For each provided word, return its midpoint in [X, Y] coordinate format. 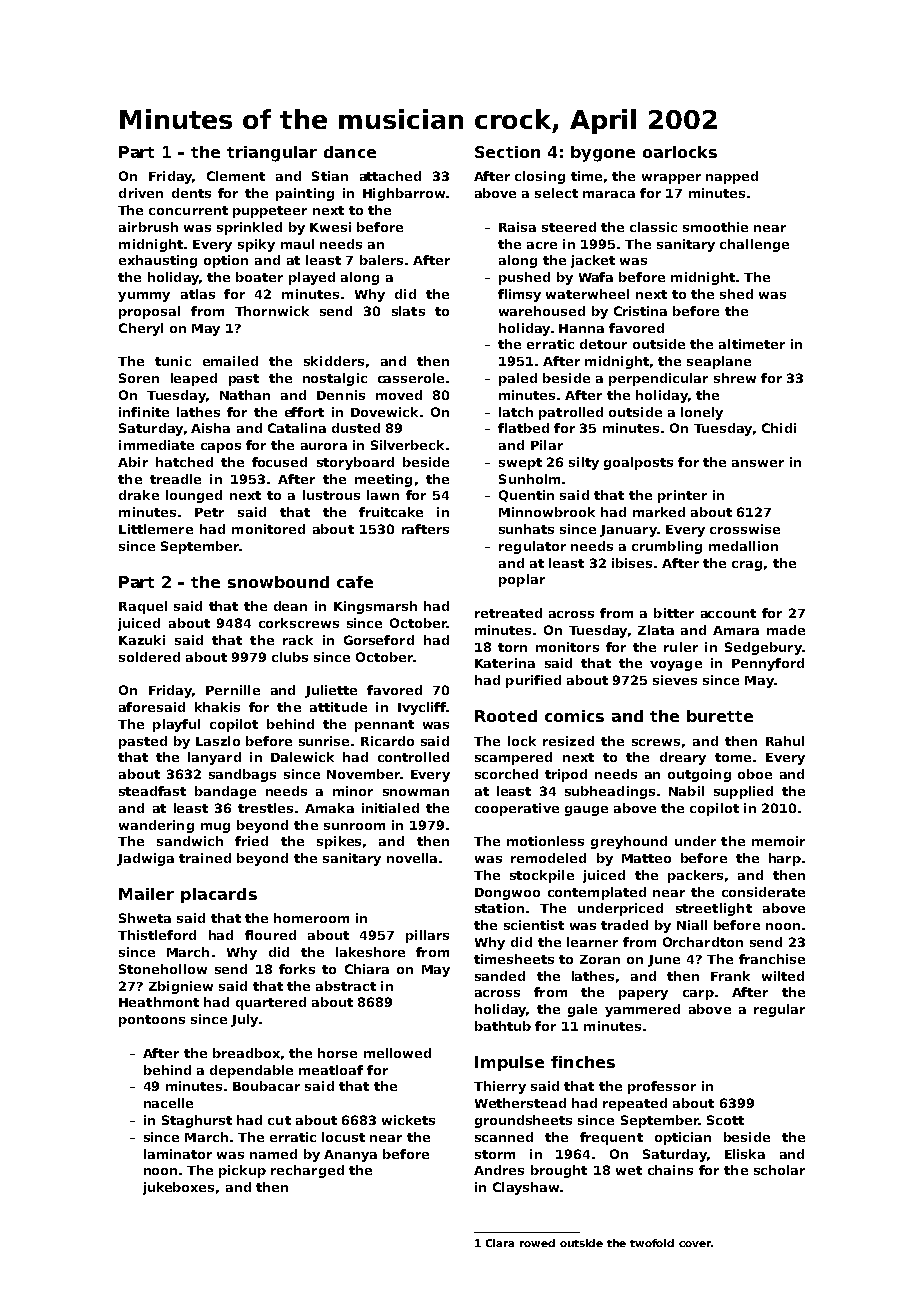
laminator [178, 1154]
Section [507, 152]
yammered [642, 1010]
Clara [500, 1243]
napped [732, 177]
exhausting [158, 261]
